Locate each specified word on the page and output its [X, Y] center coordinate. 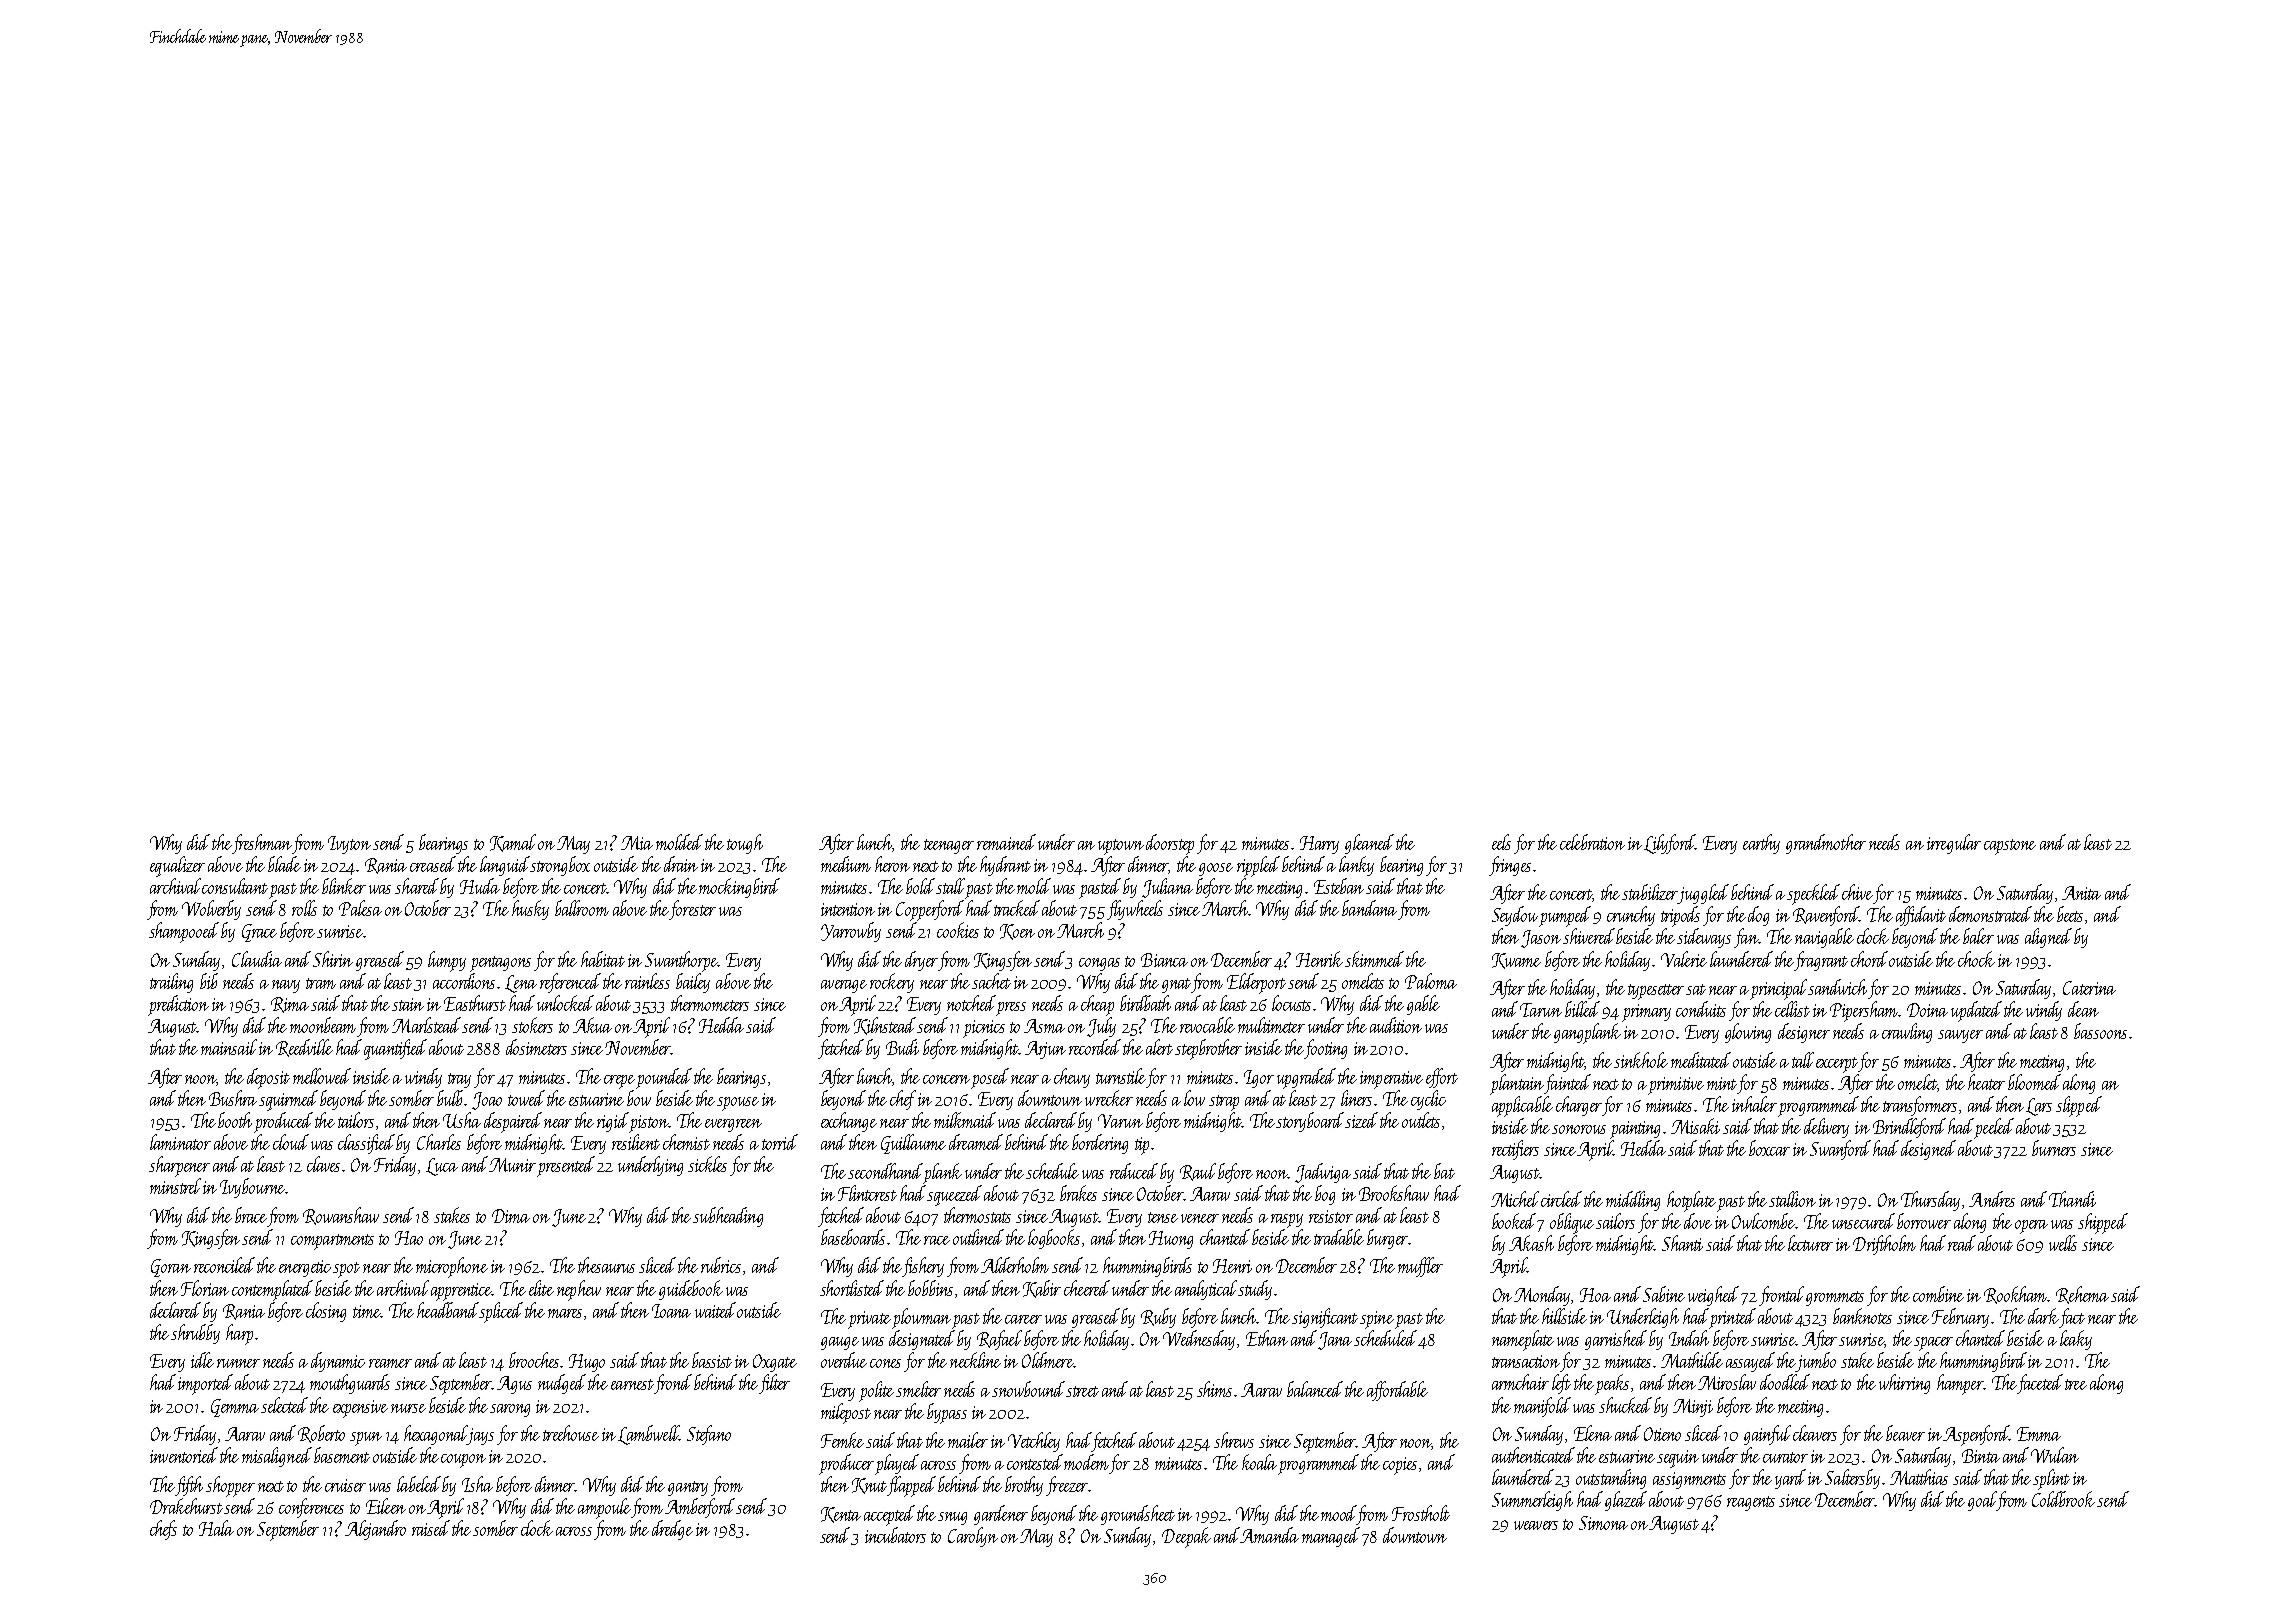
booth [235, 1120]
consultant [235, 886]
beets [2070, 914]
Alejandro [375, 1530]
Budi [902, 1047]
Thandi [2072, 1199]
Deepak [1186, 1537]
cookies [958, 930]
